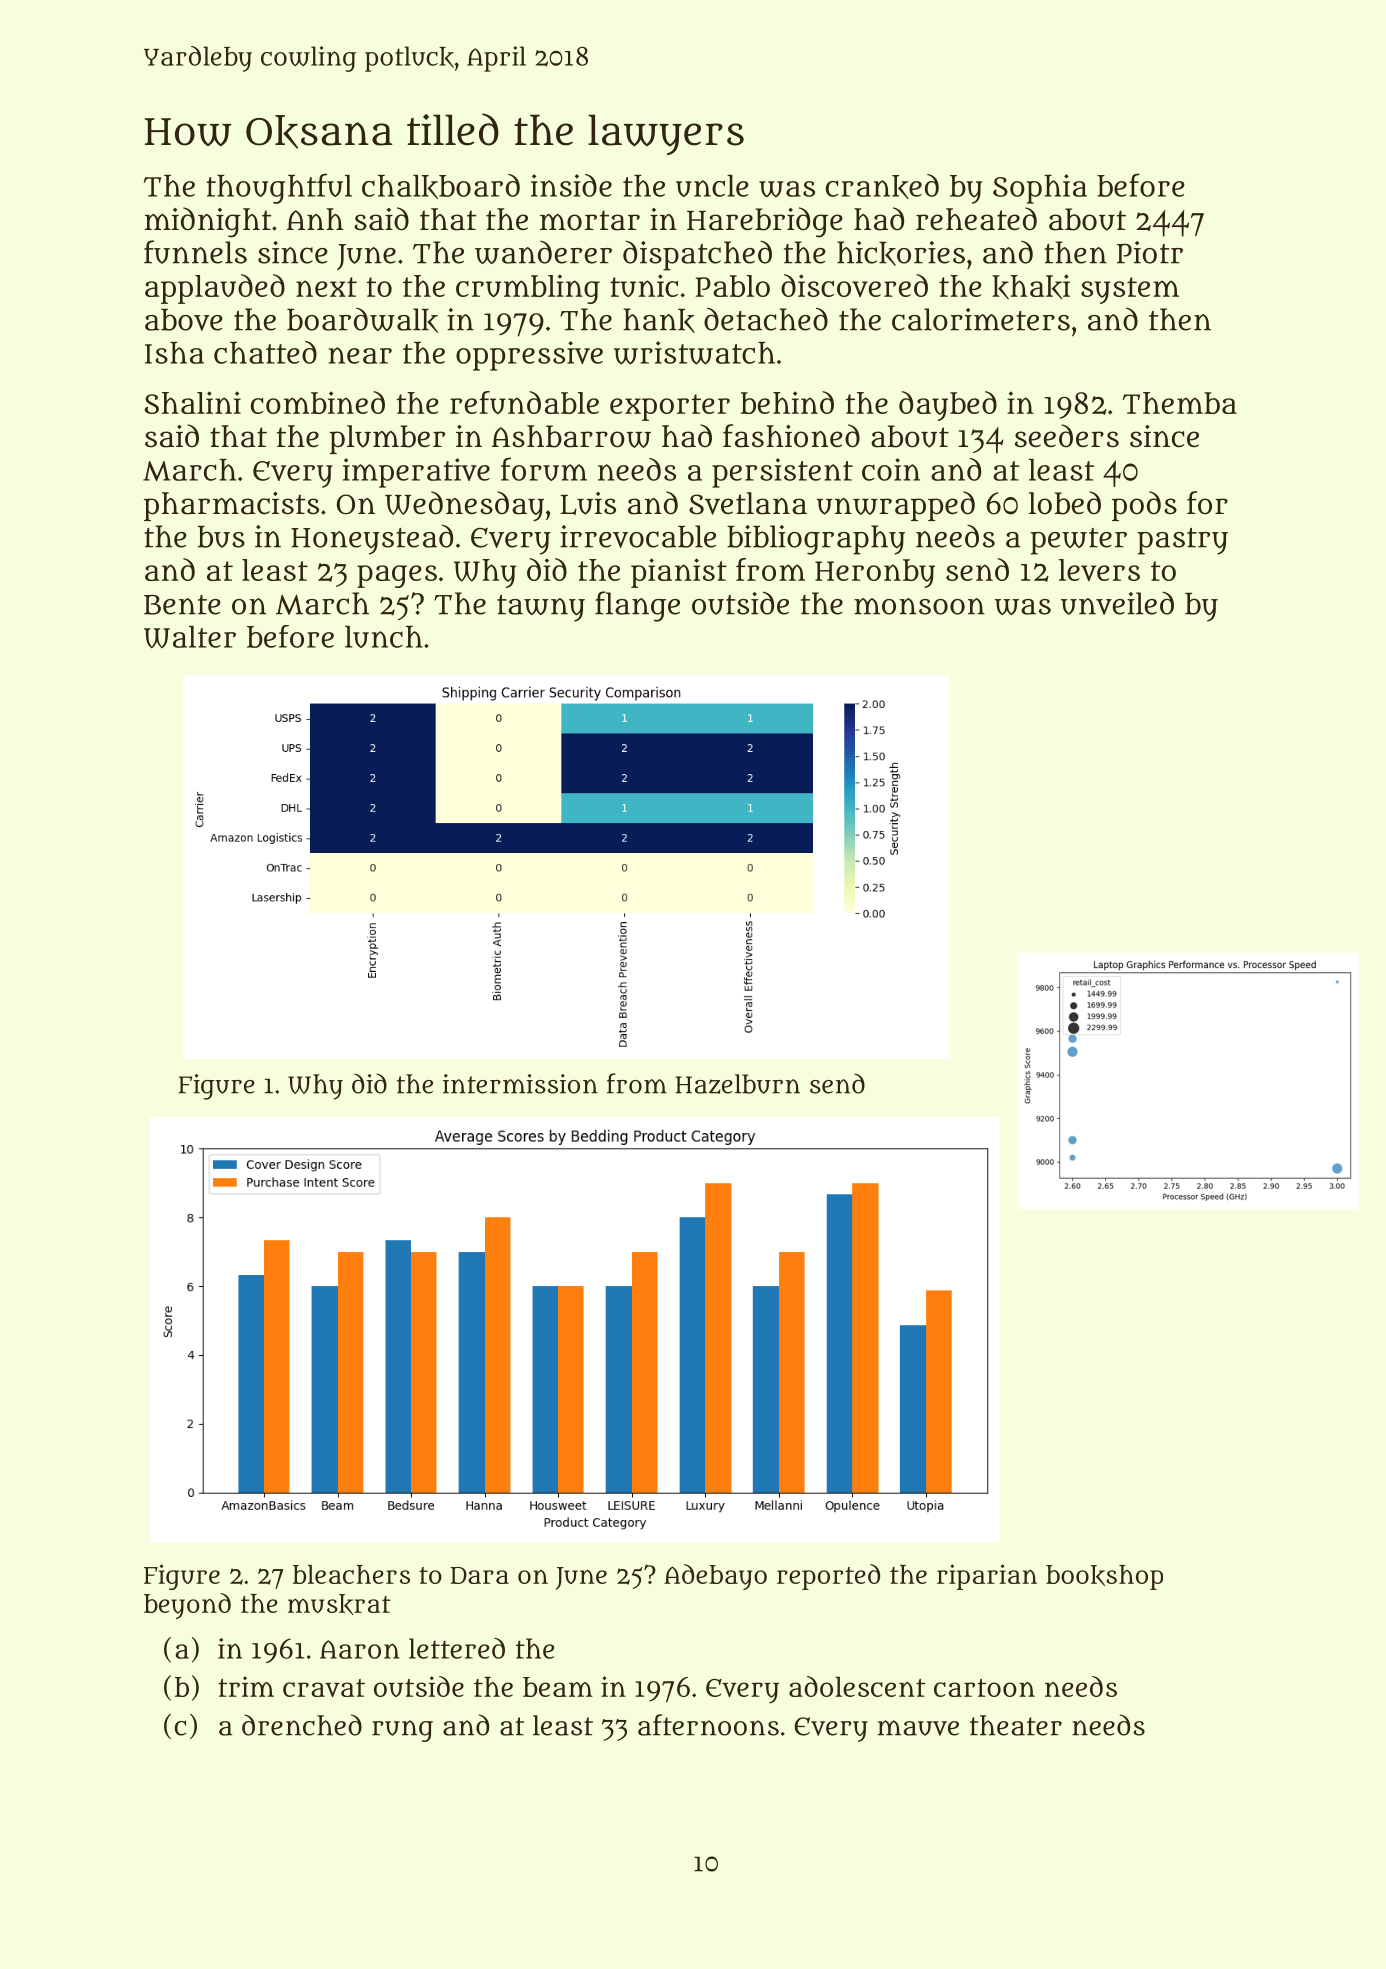 The width and height of the screenshot is (1386, 1969). What do you see at coordinates (1040, 189) in the screenshot?
I see `Sophia` at bounding box center [1040, 189].
